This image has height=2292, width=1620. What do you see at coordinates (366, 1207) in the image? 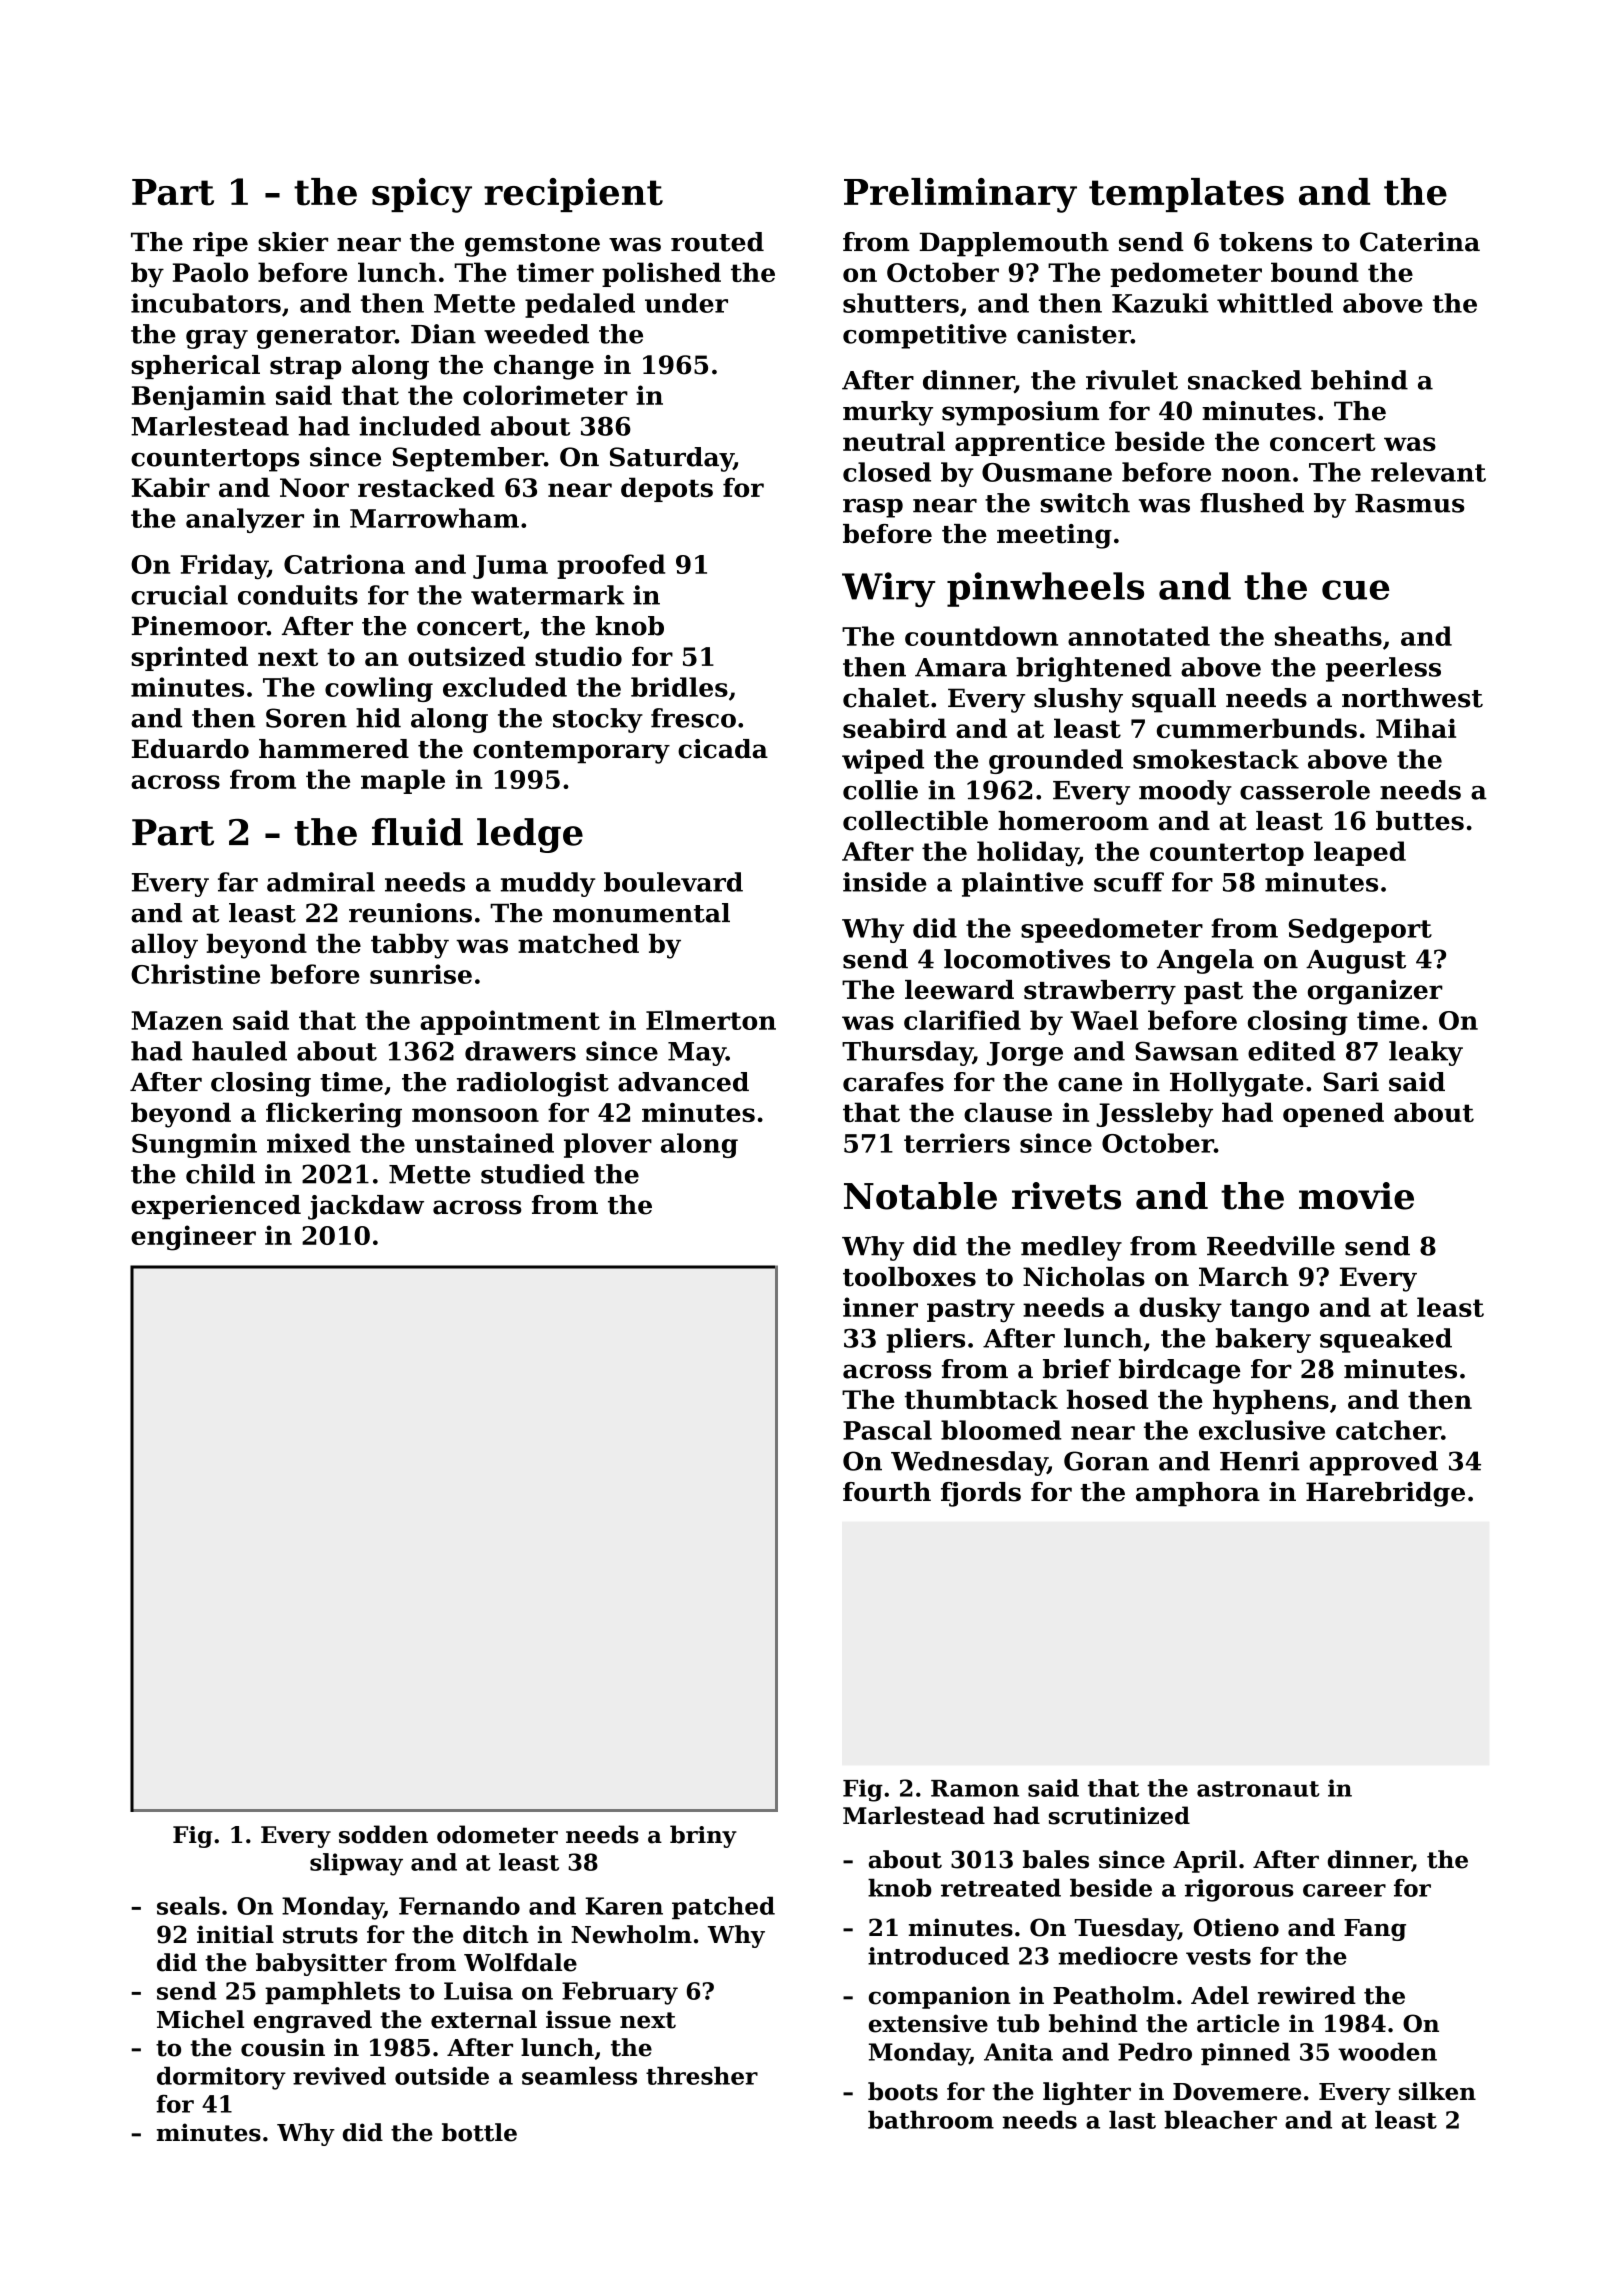
I see `jackdaw` at bounding box center [366, 1207].
